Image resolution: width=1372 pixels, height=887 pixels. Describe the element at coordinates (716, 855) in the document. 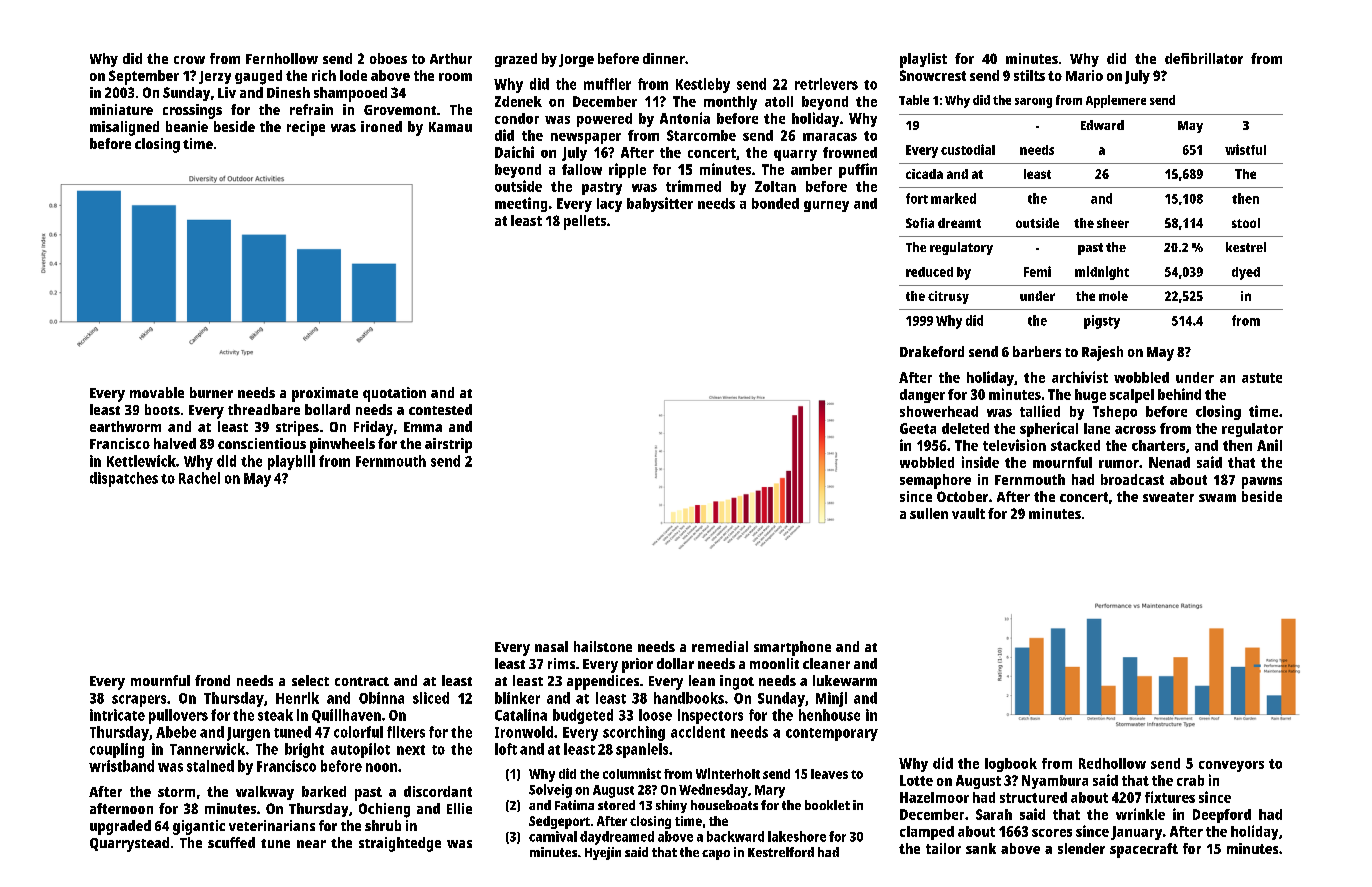

I see `capo` at that location.
